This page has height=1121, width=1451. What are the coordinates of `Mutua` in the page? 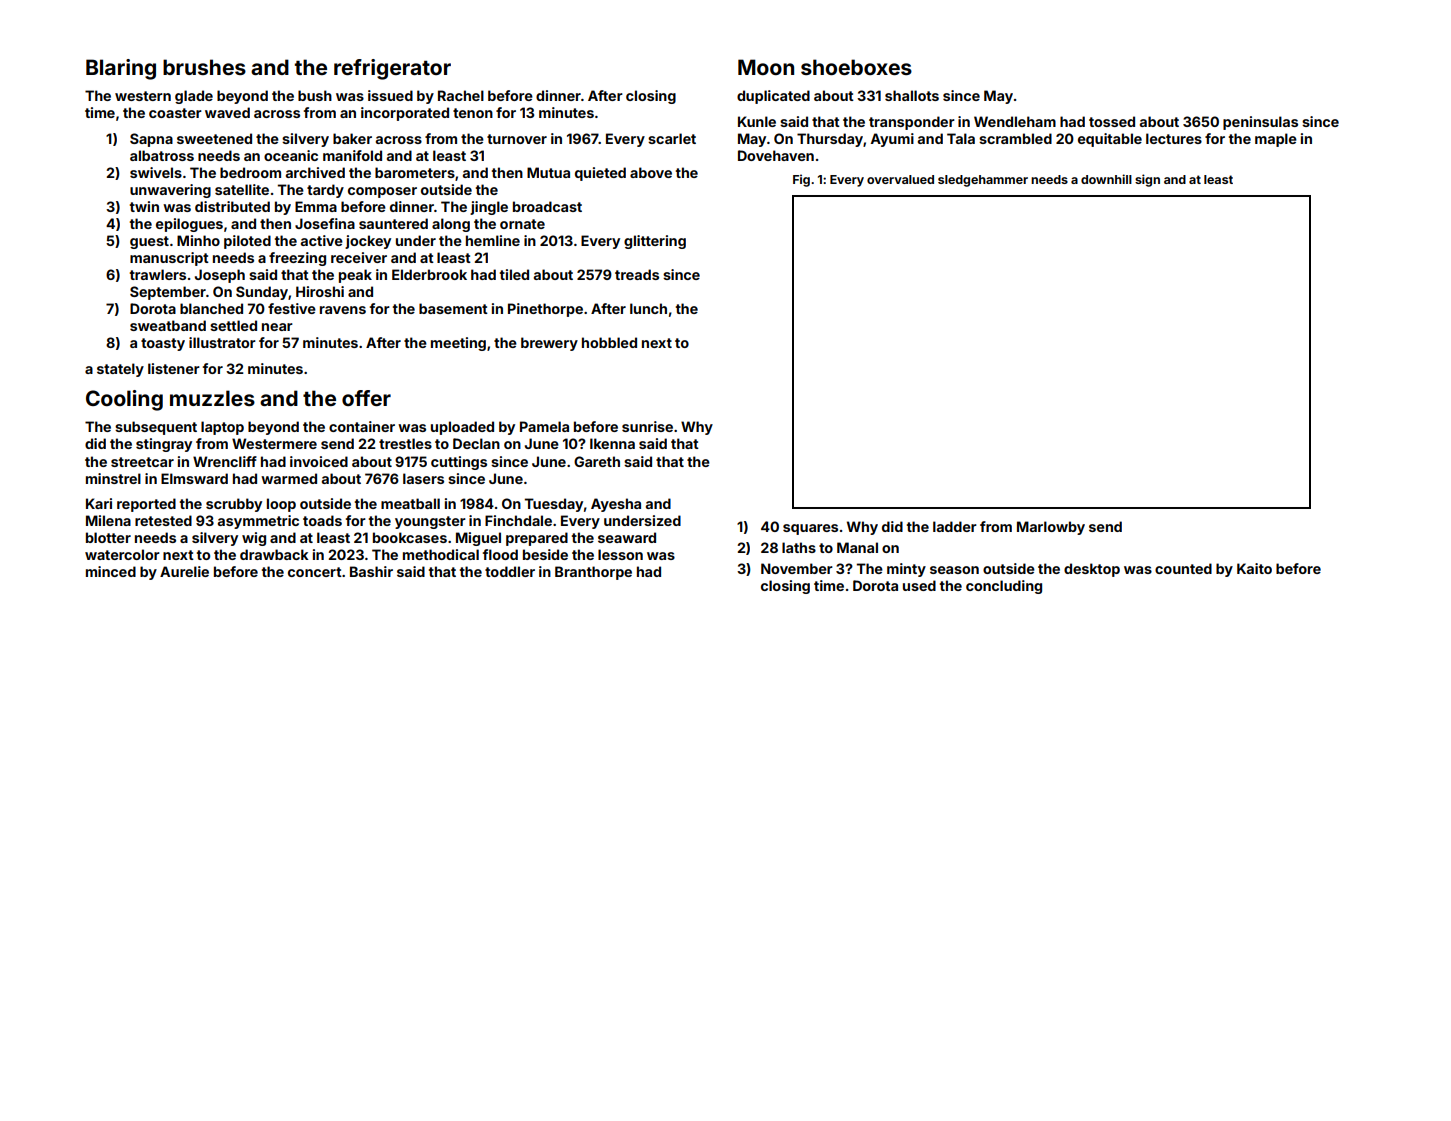 It's located at (548, 172).
